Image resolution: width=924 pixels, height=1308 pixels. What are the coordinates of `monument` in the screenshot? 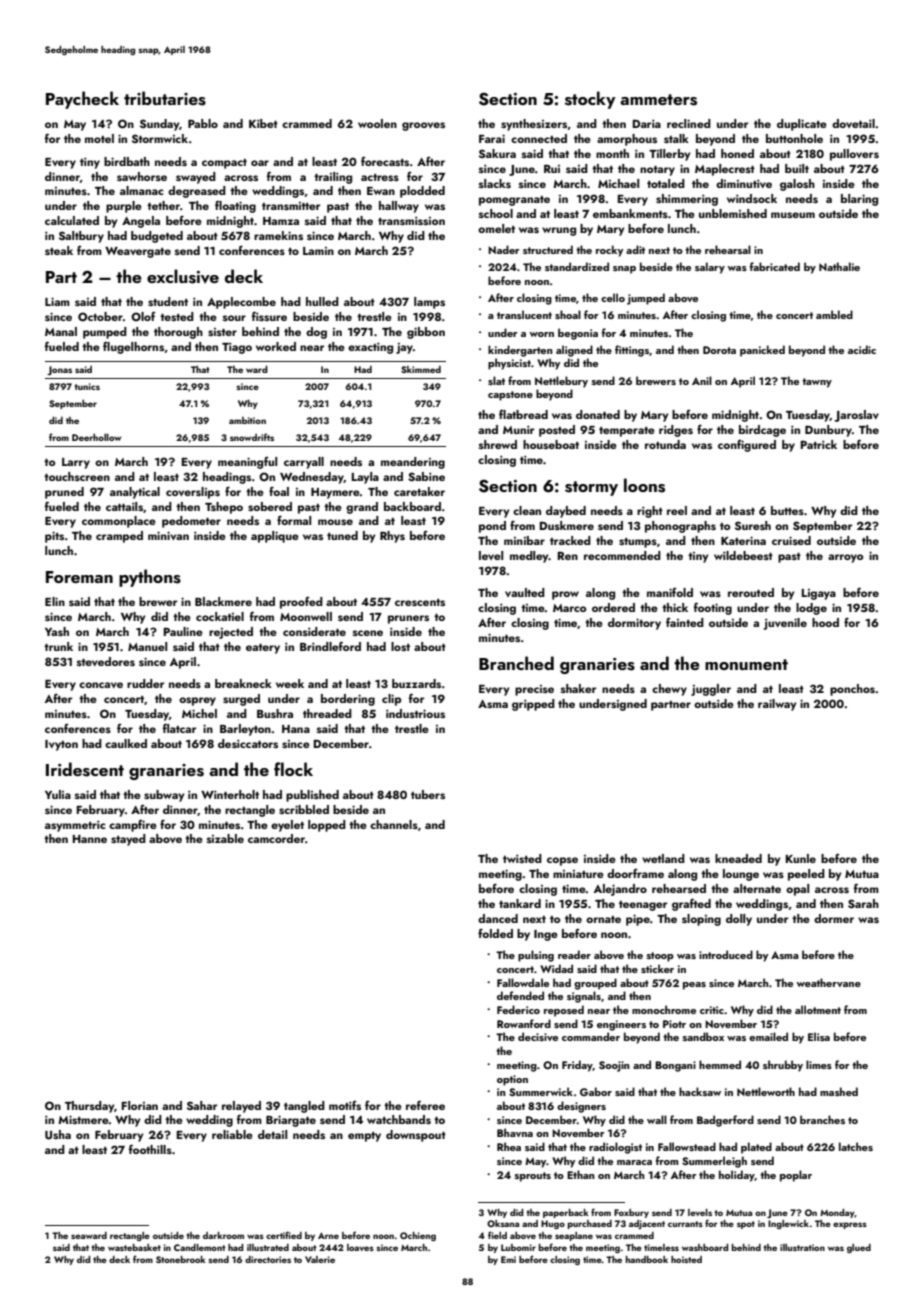 It's located at (746, 664).
